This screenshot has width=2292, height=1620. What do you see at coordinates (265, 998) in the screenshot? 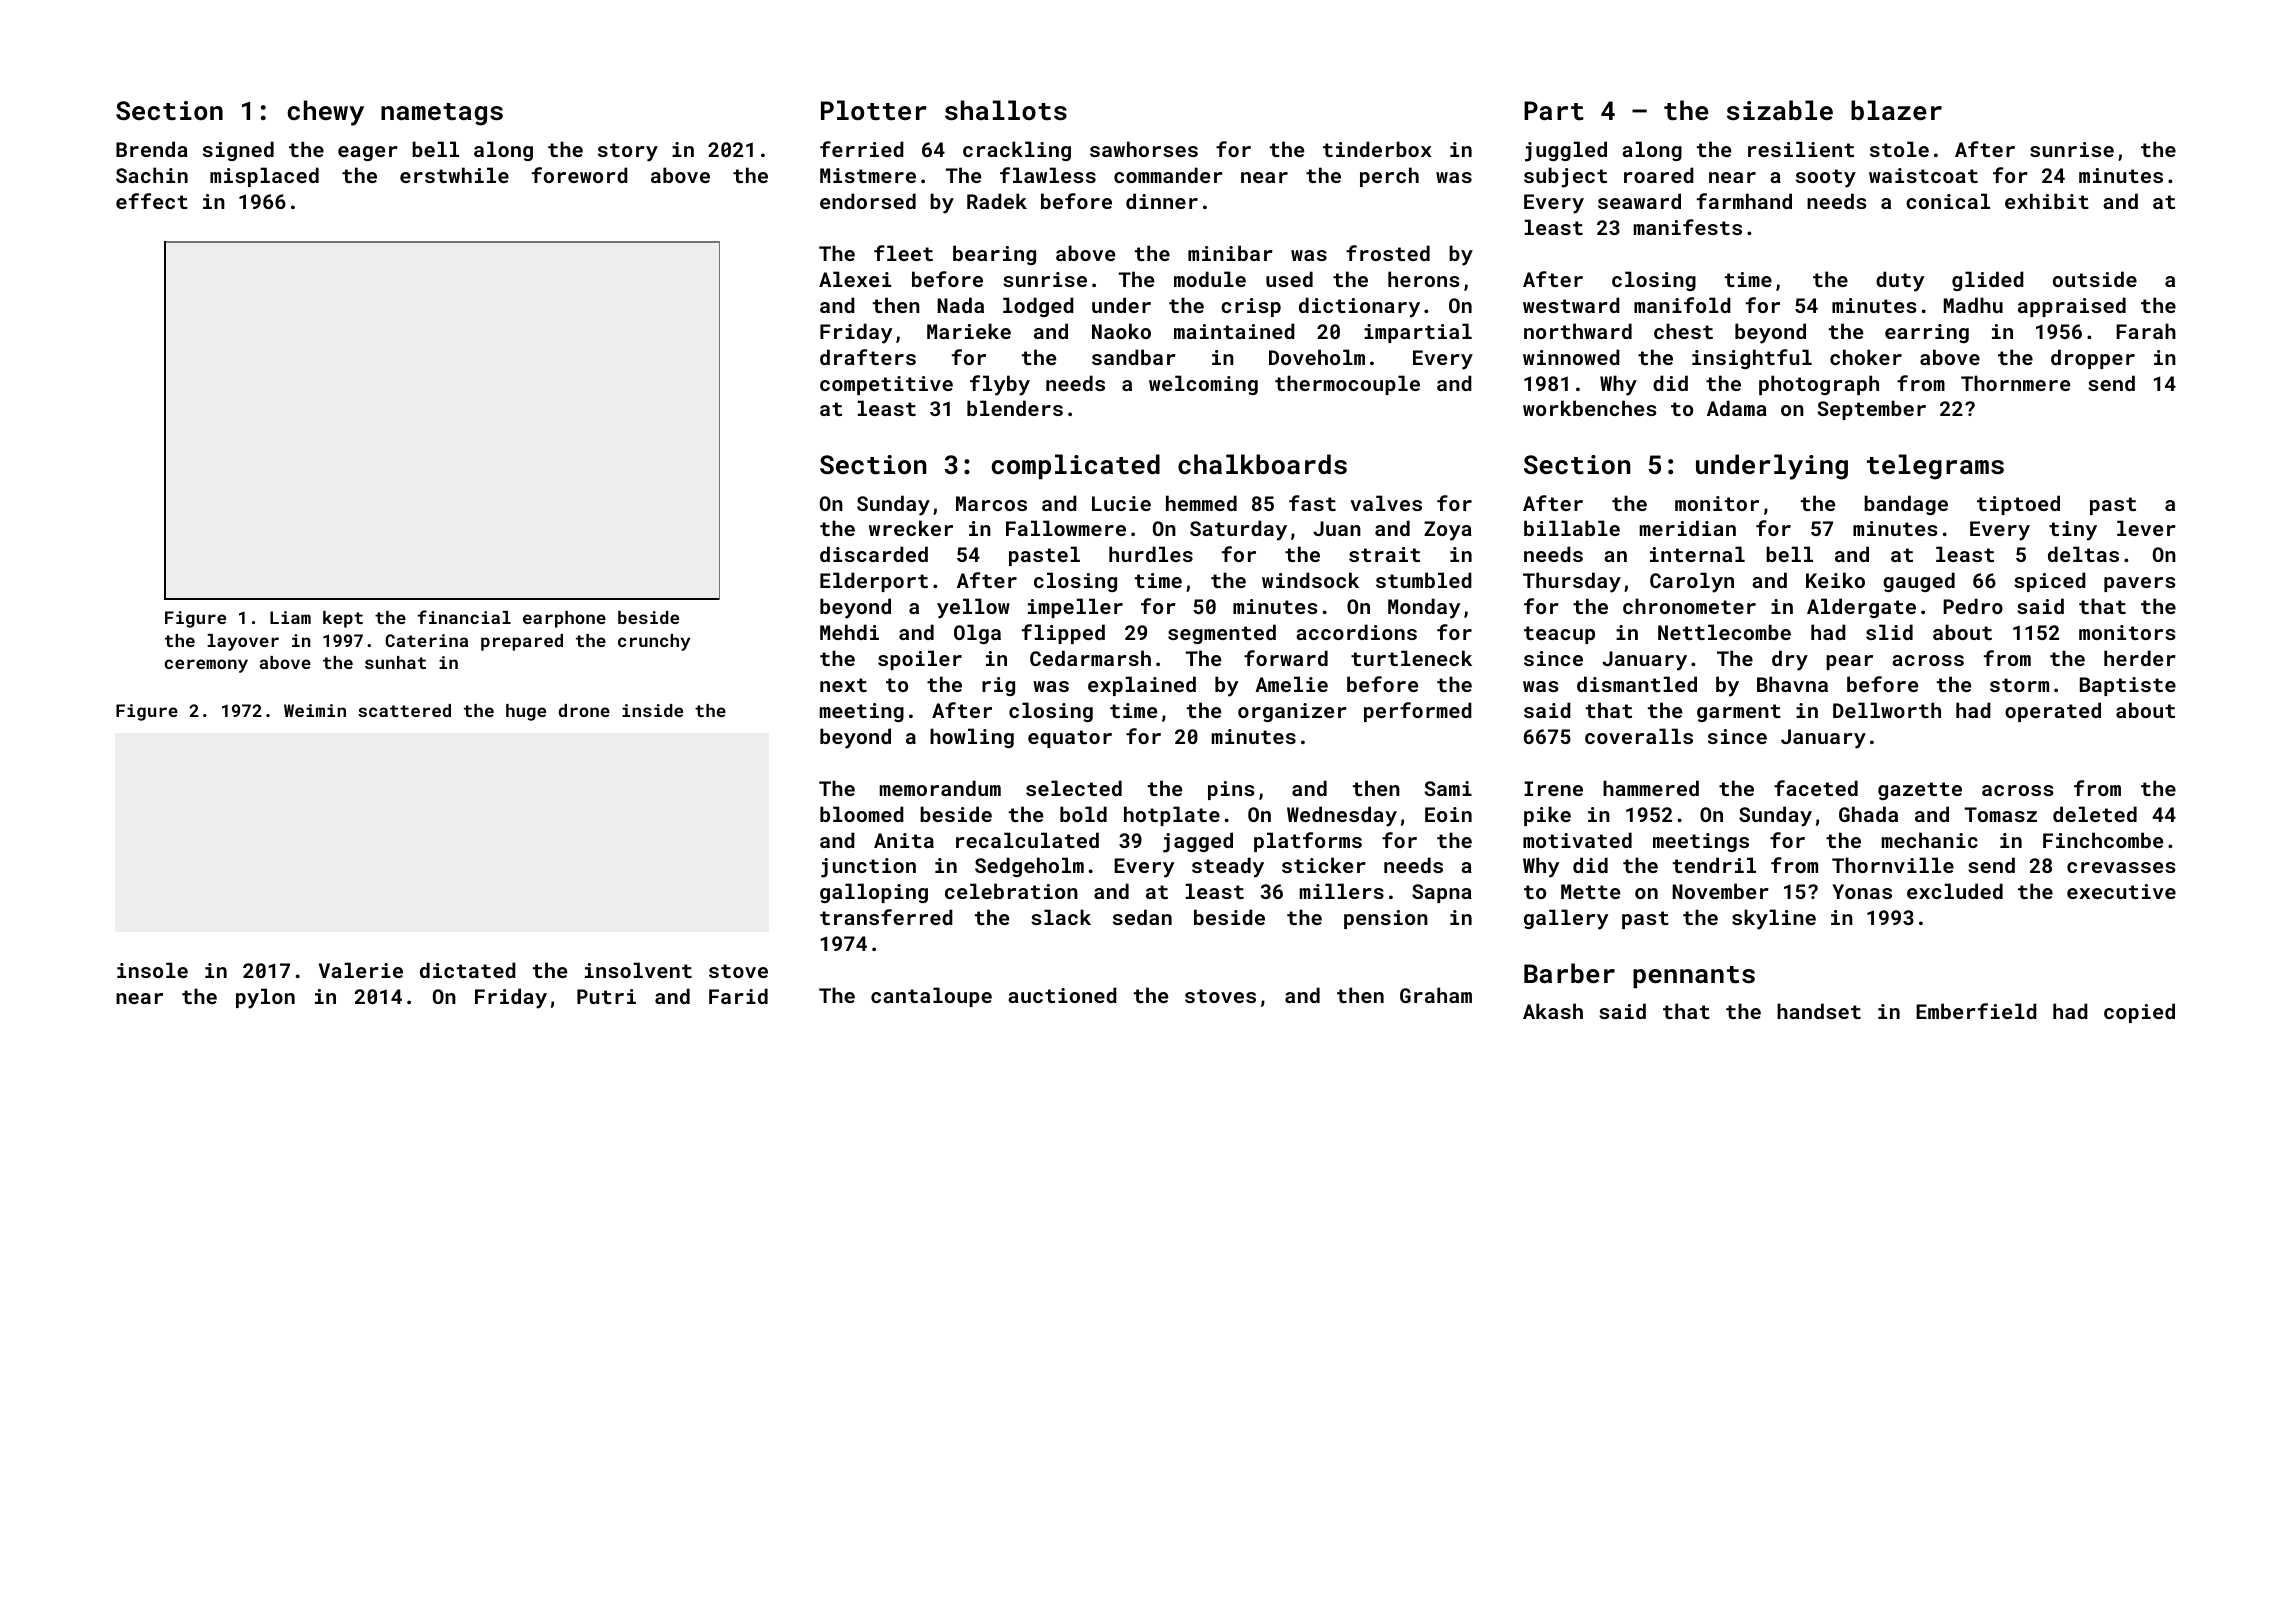
I see `pylon` at bounding box center [265, 998].
